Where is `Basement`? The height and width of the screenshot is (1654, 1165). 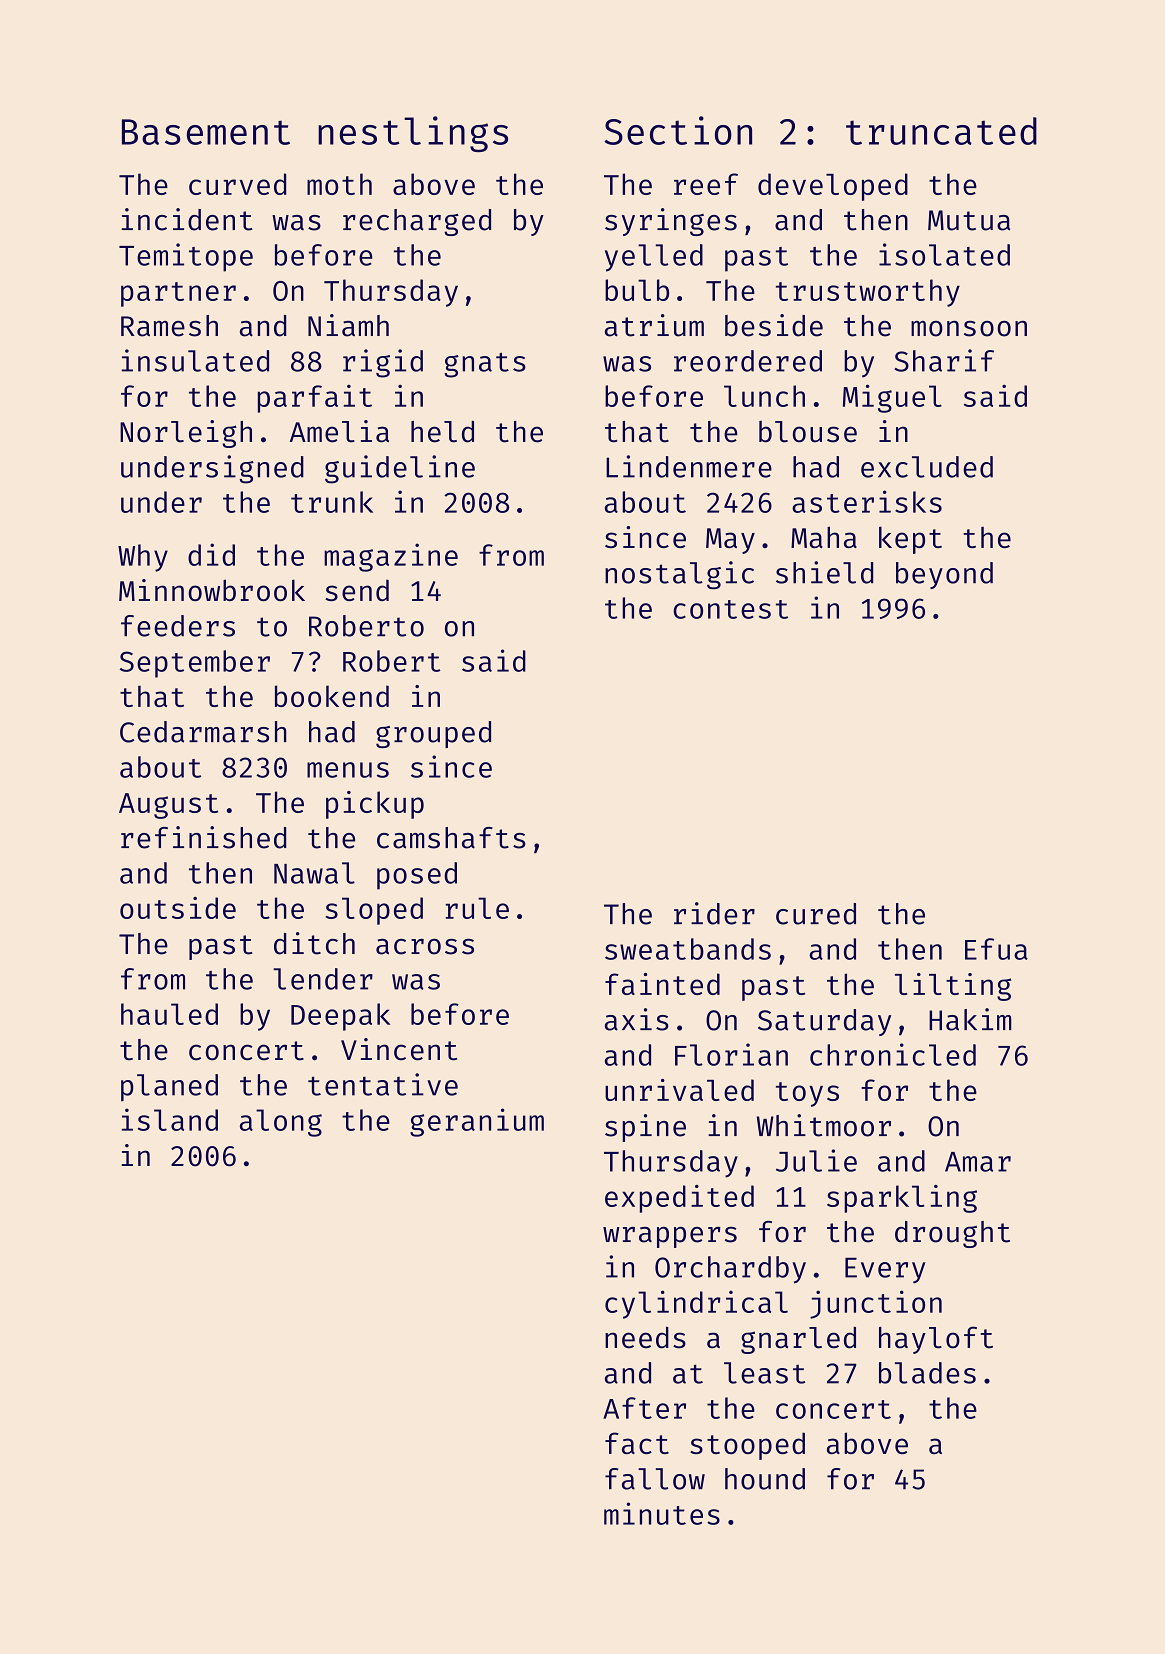 Basement is located at coordinates (206, 132).
